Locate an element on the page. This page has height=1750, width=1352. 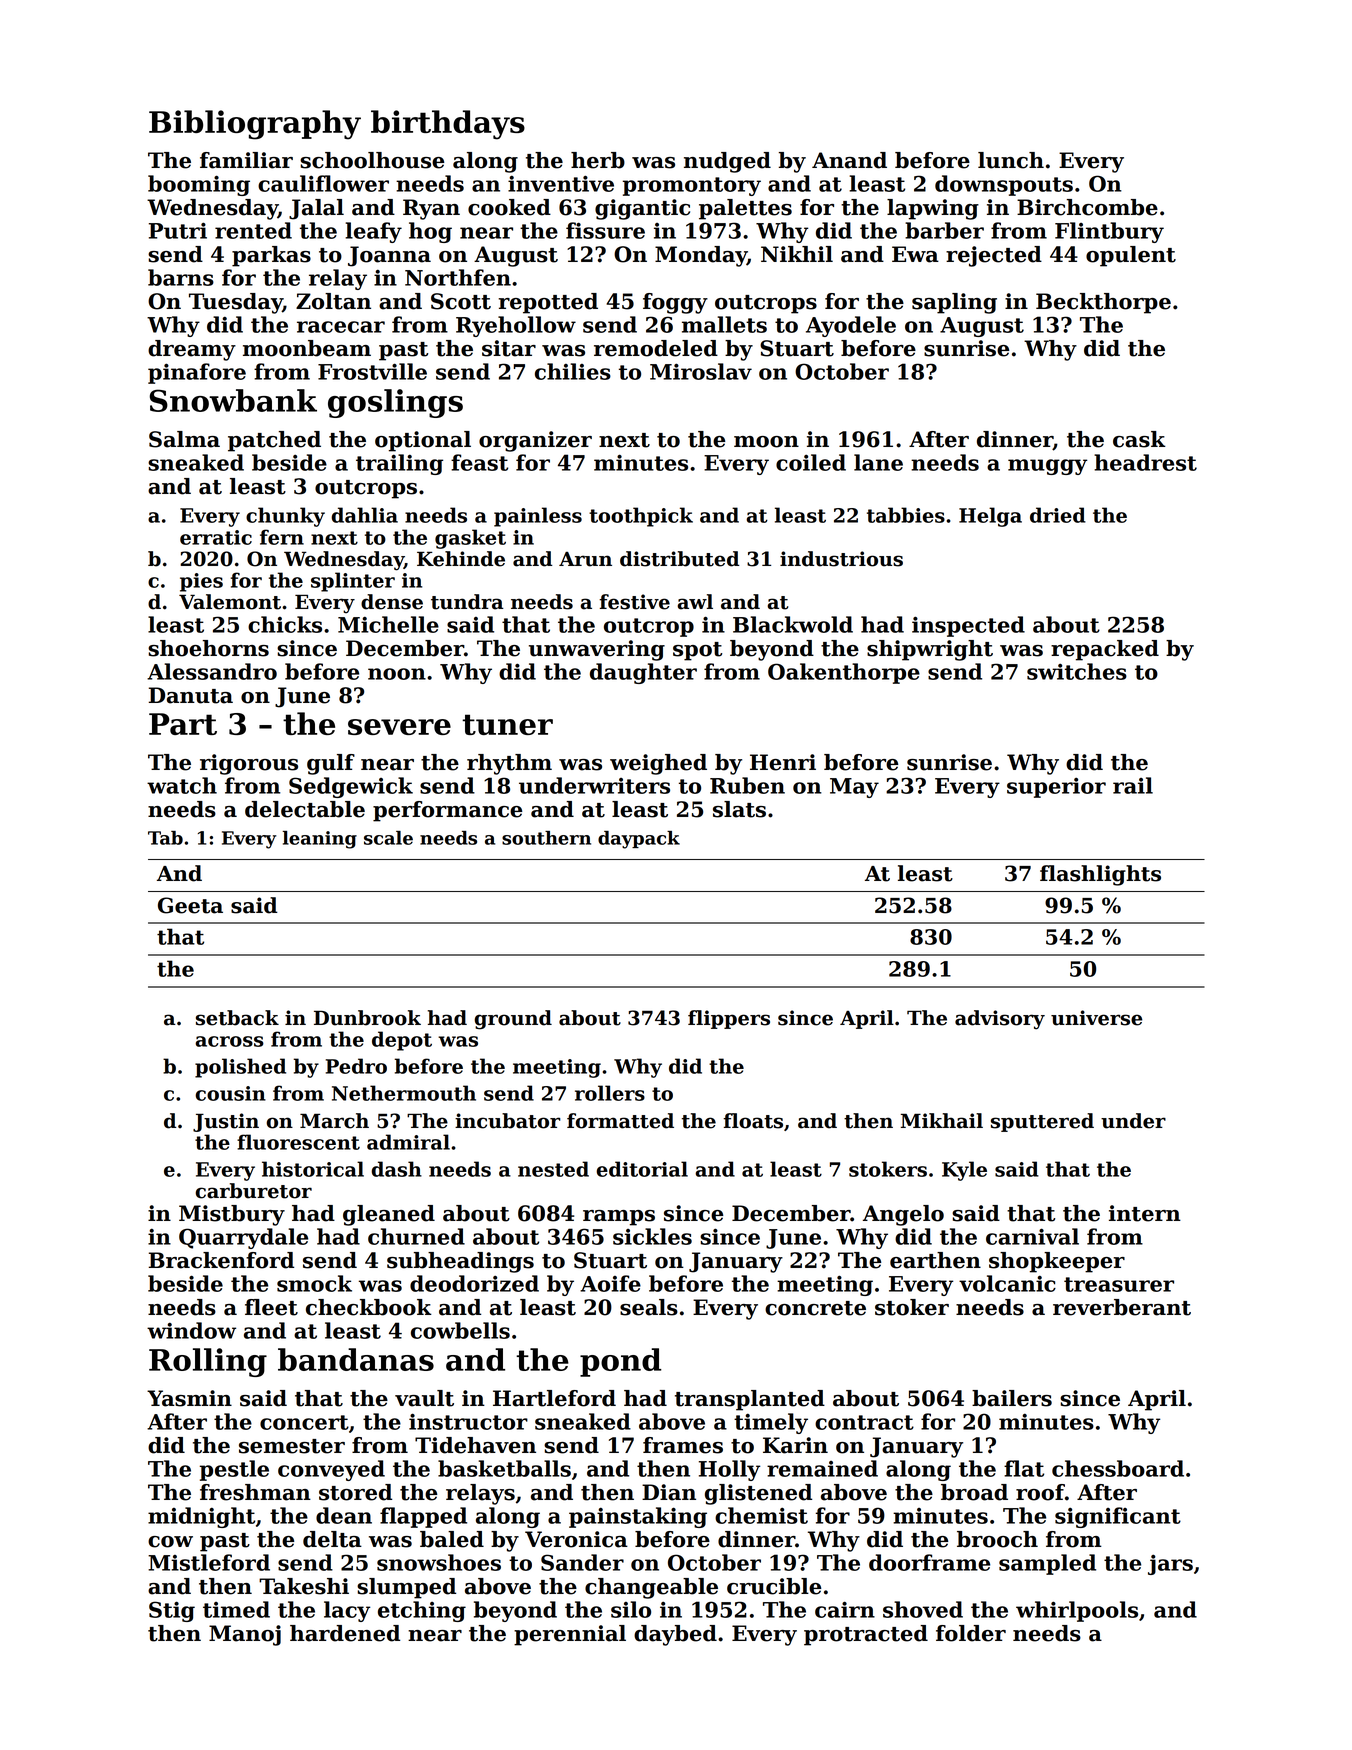
lunch is located at coordinates (1011, 160).
